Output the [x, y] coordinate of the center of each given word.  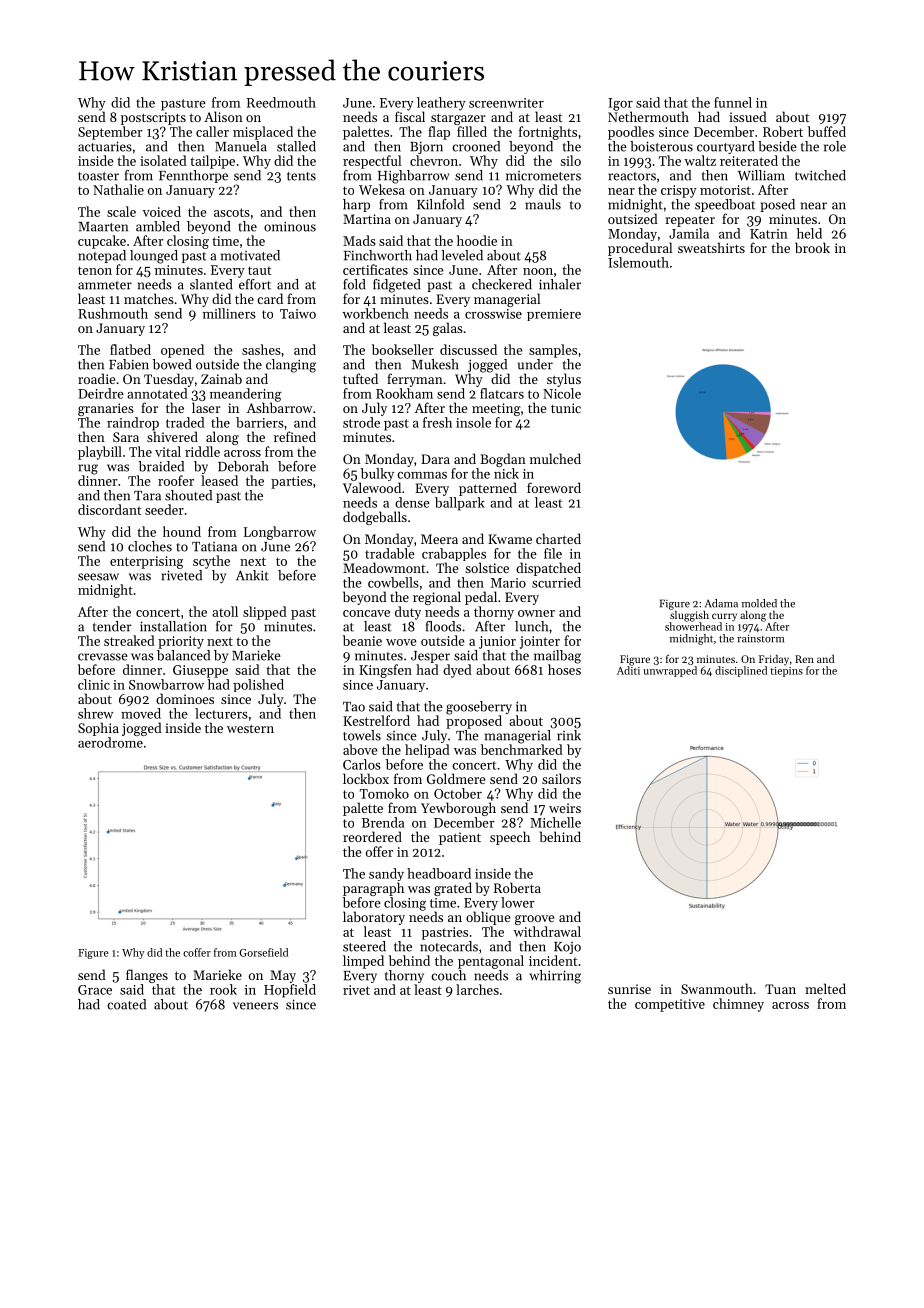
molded [759, 603]
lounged [154, 257]
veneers [255, 1006]
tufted [360, 378]
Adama [721, 603]
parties [291, 482]
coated [126, 1004]
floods [443, 626]
